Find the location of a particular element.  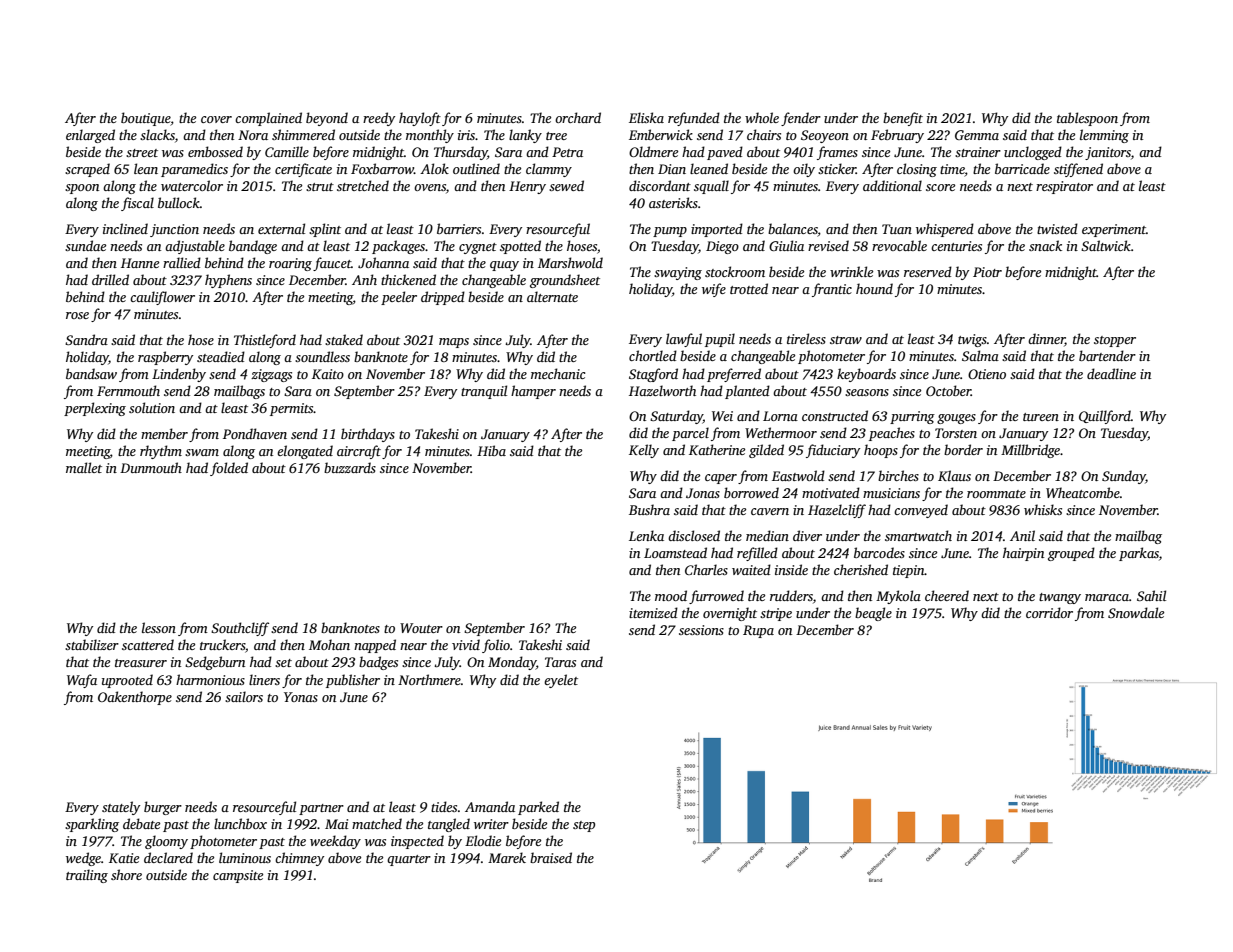

Tuan is located at coordinates (897, 229).
